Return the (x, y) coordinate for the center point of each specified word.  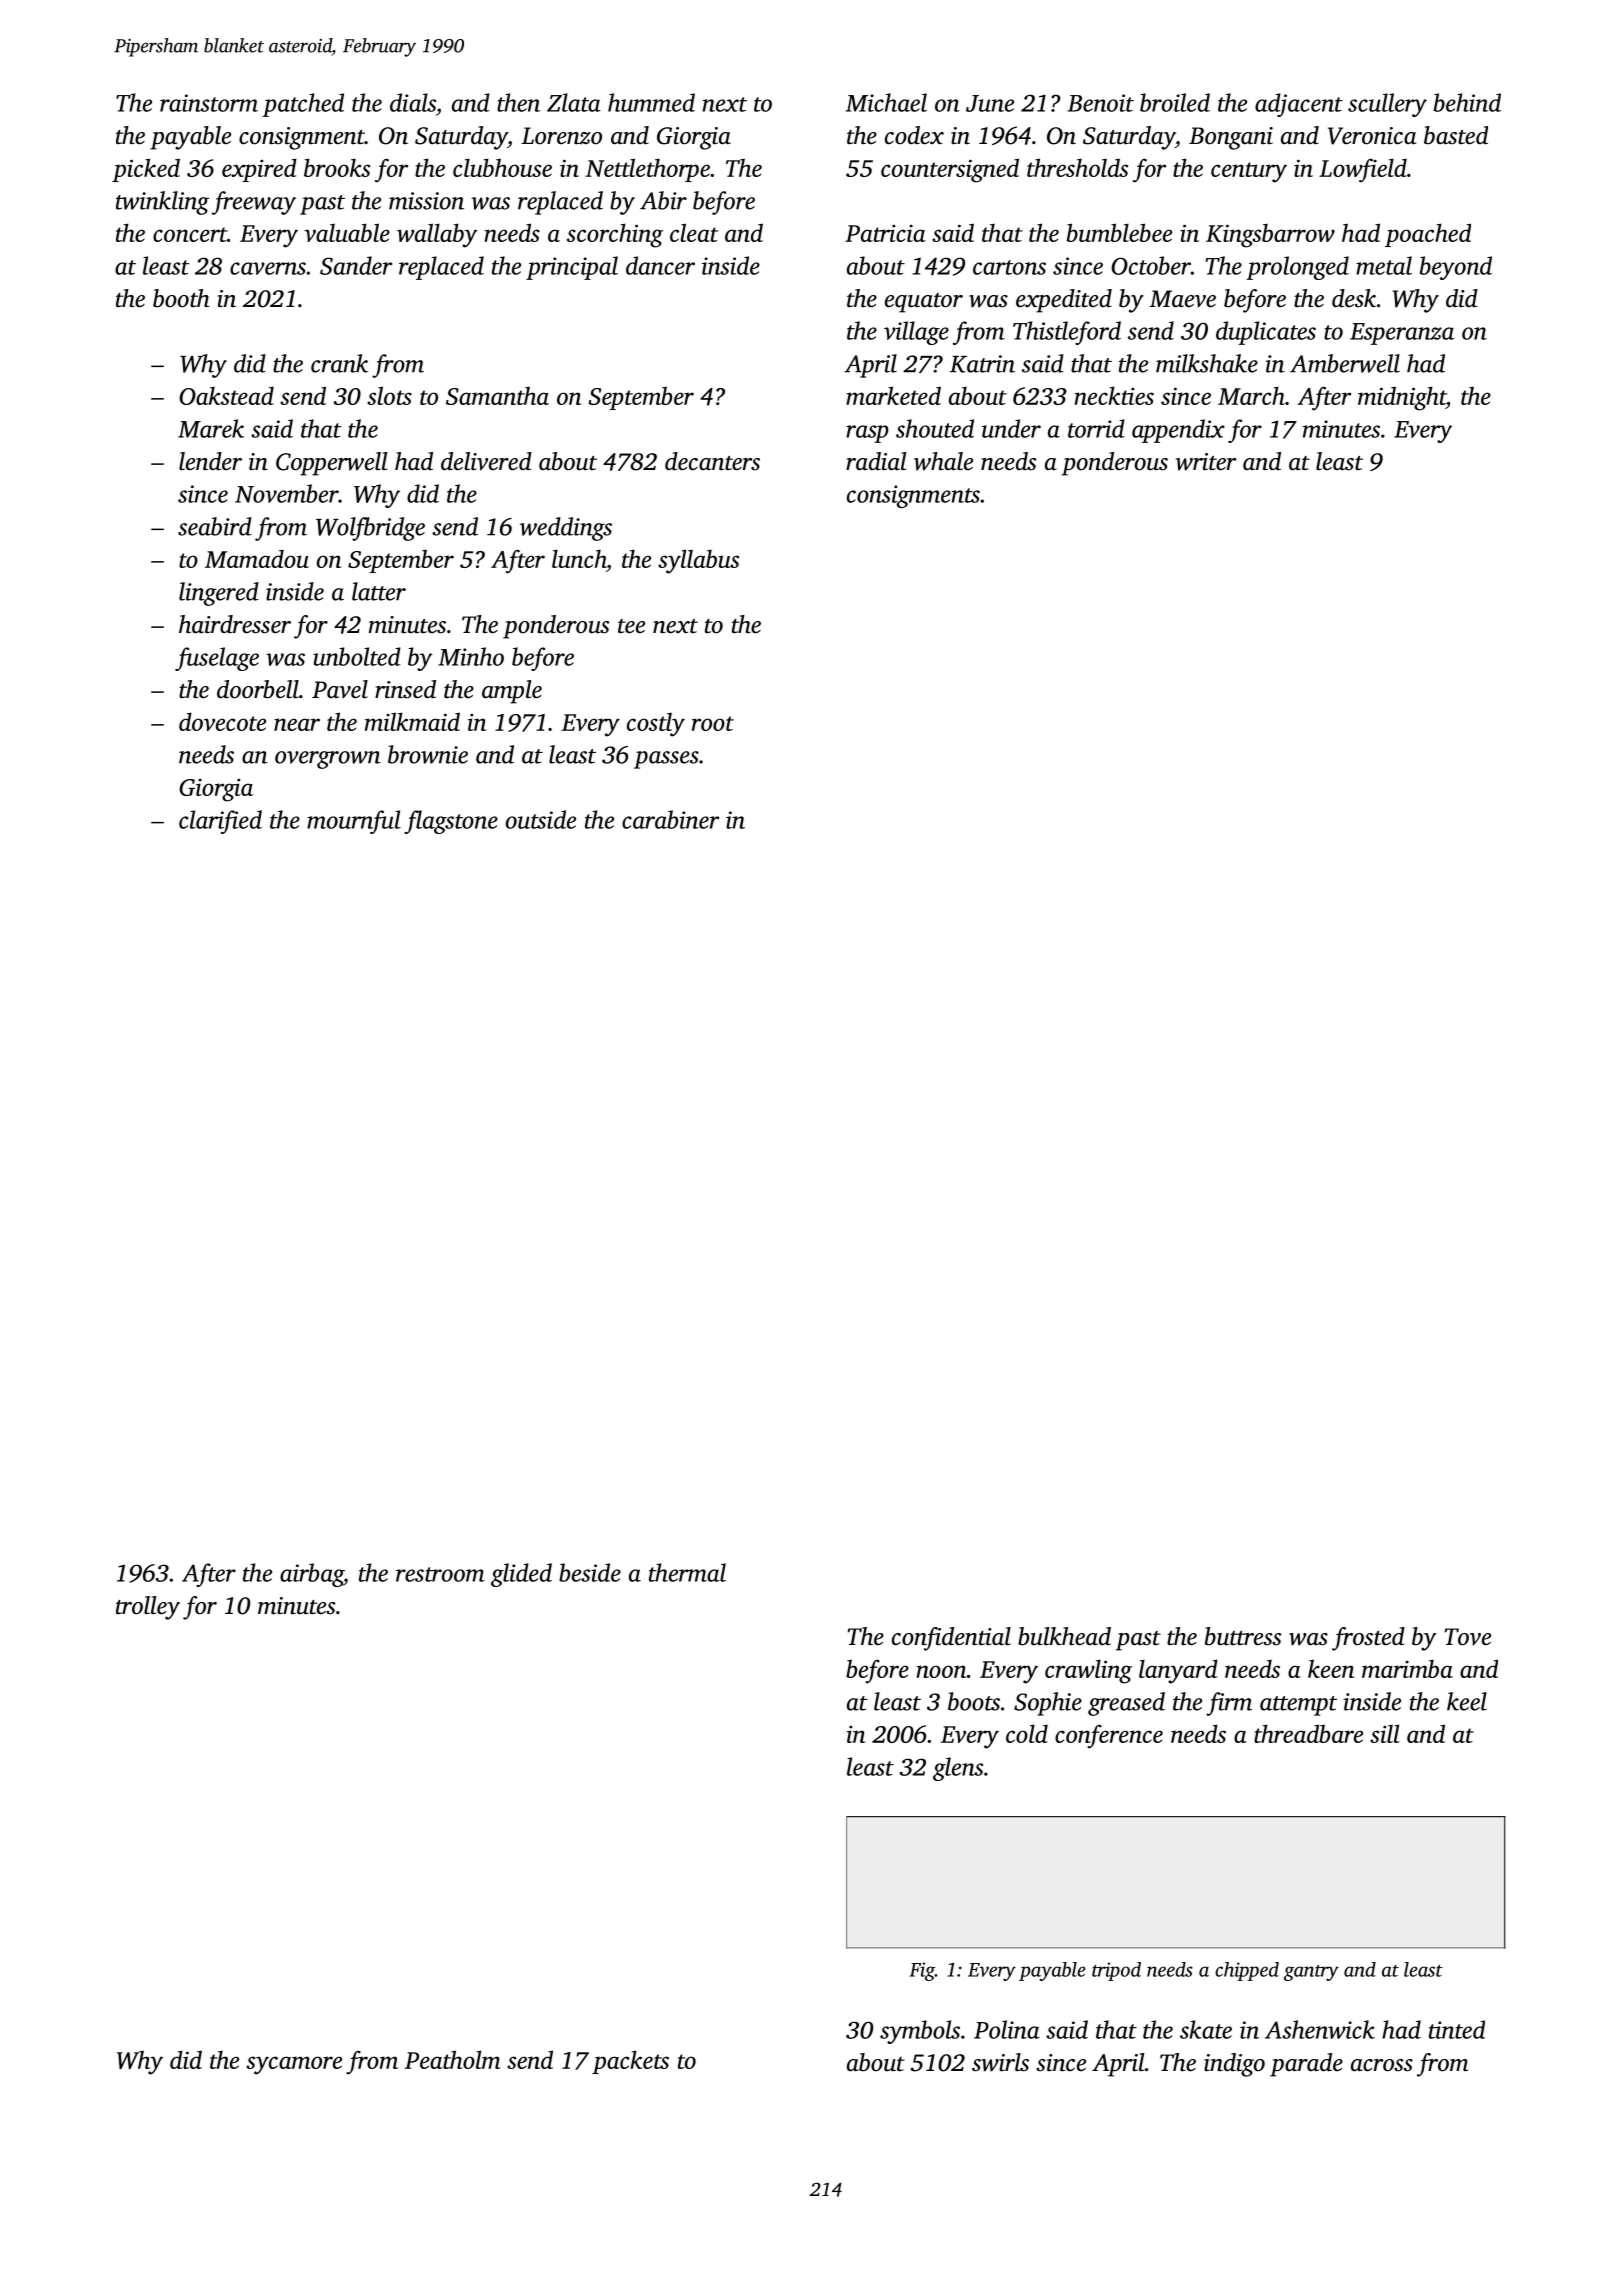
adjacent (1299, 105)
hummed (651, 102)
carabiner (670, 819)
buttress (1243, 1636)
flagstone (451, 822)
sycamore (294, 2065)
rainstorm (209, 103)
